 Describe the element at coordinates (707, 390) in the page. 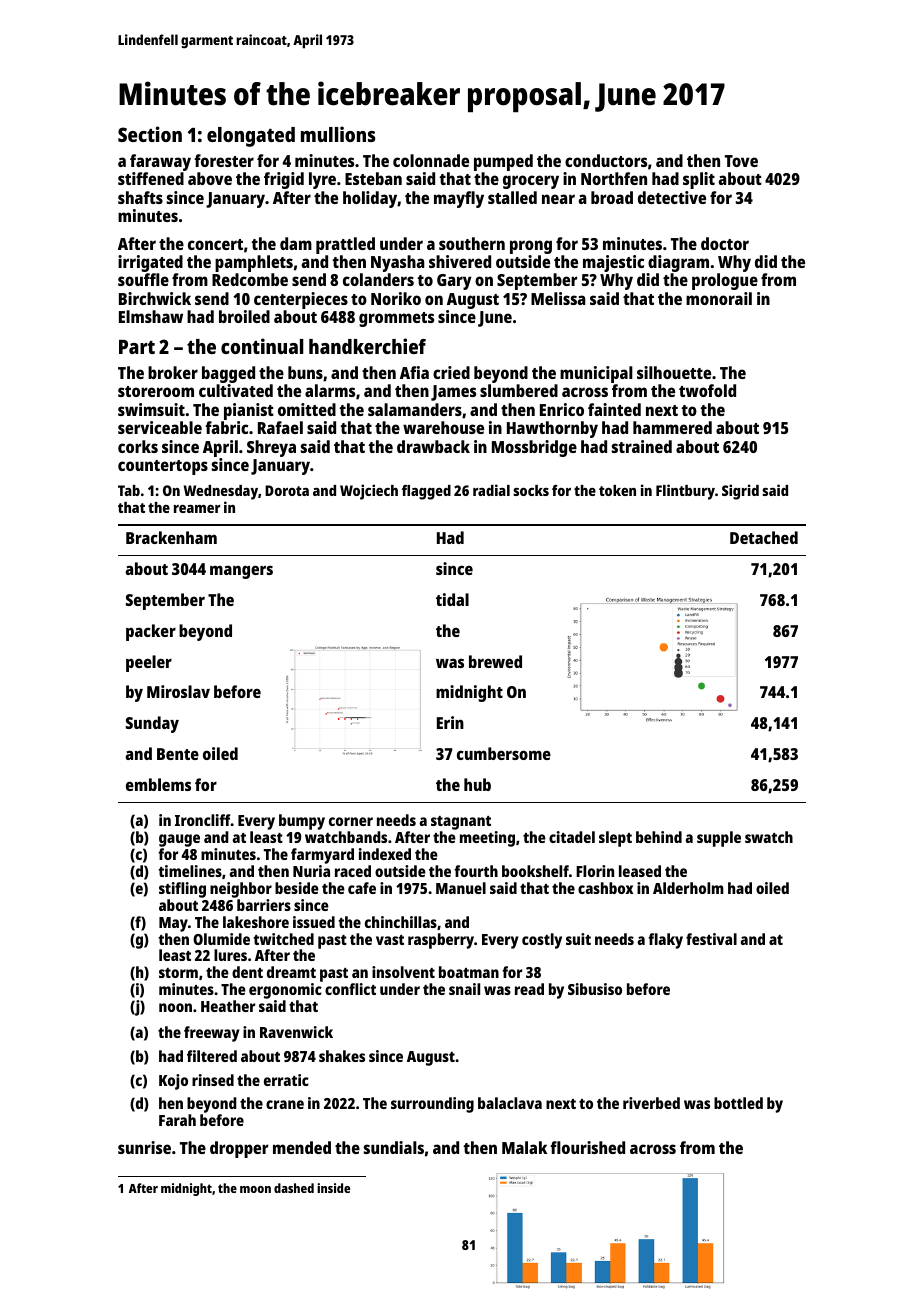

I see `twofold` at that location.
